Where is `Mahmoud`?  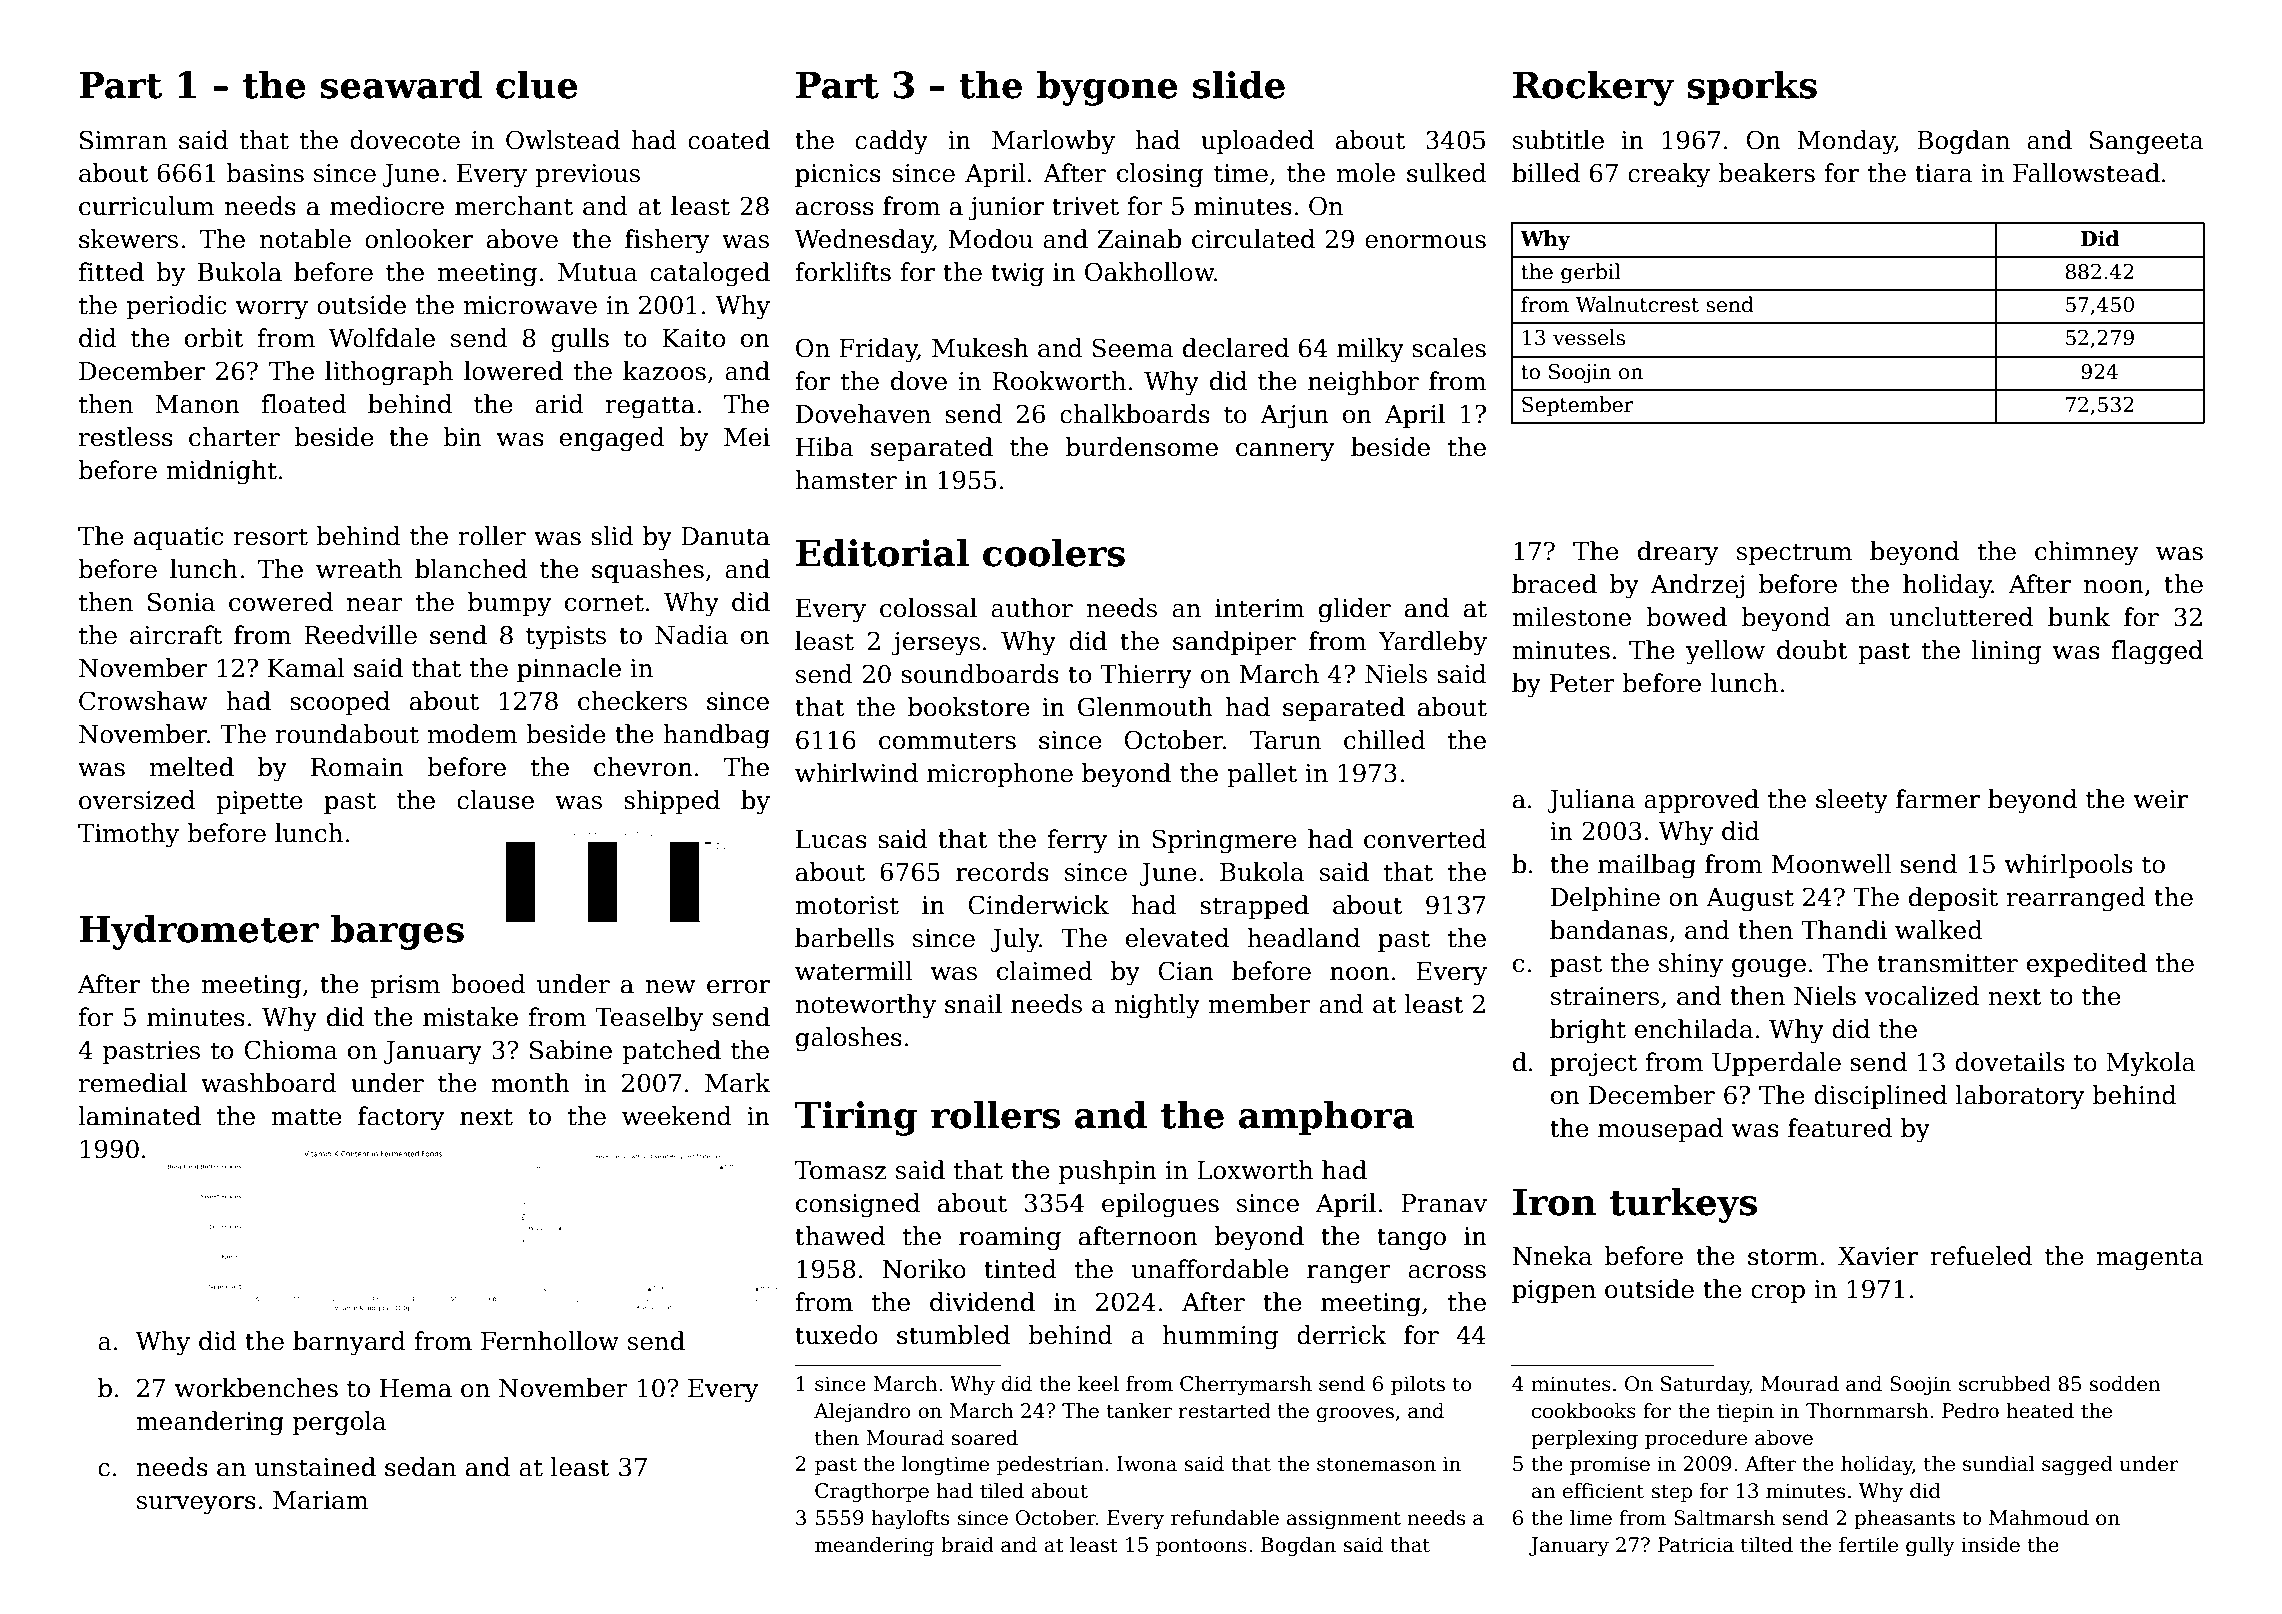 Mahmoud is located at coordinates (2039, 1518).
